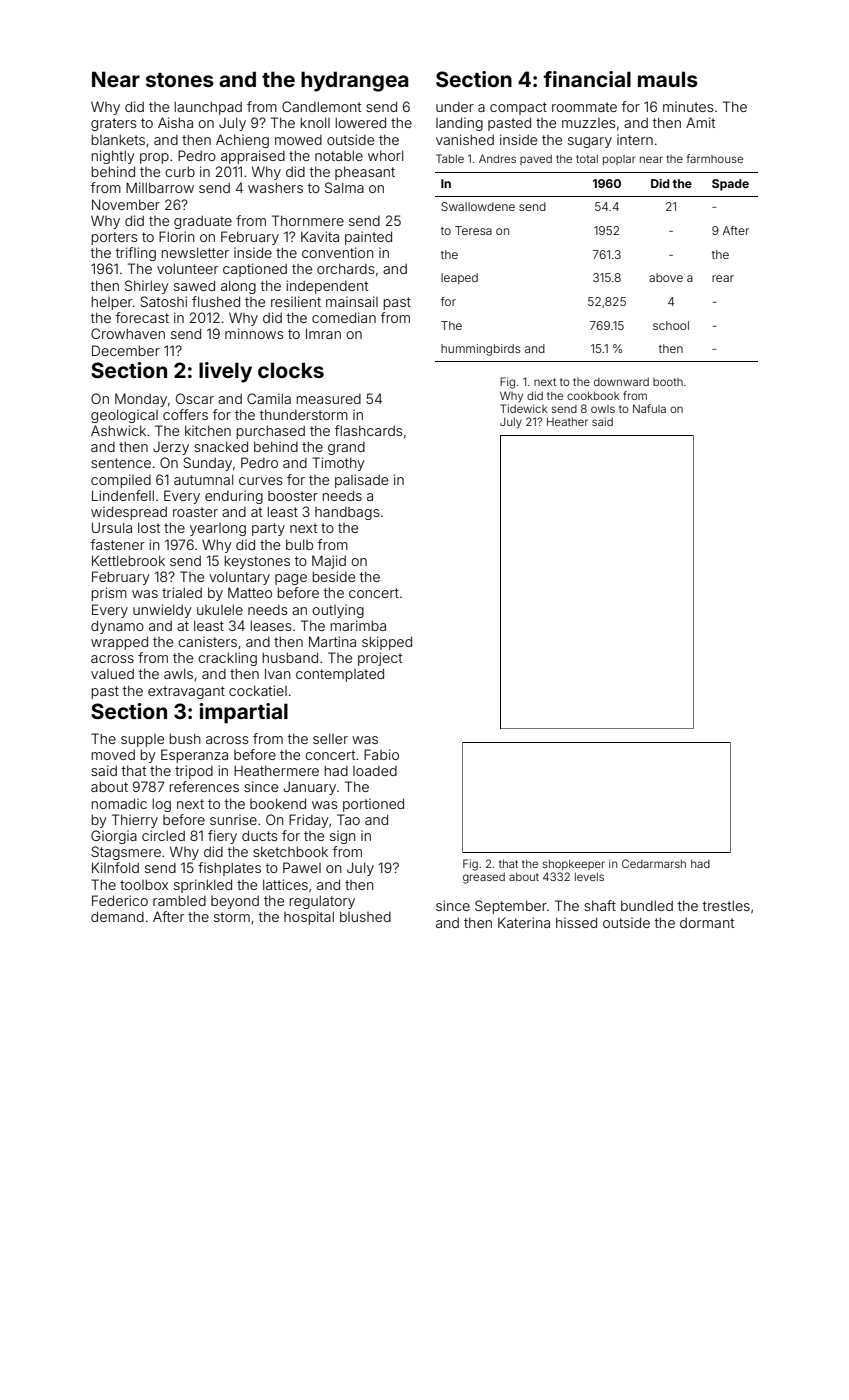 This page has width=849, height=1400. I want to click on tripod, so click(194, 772).
